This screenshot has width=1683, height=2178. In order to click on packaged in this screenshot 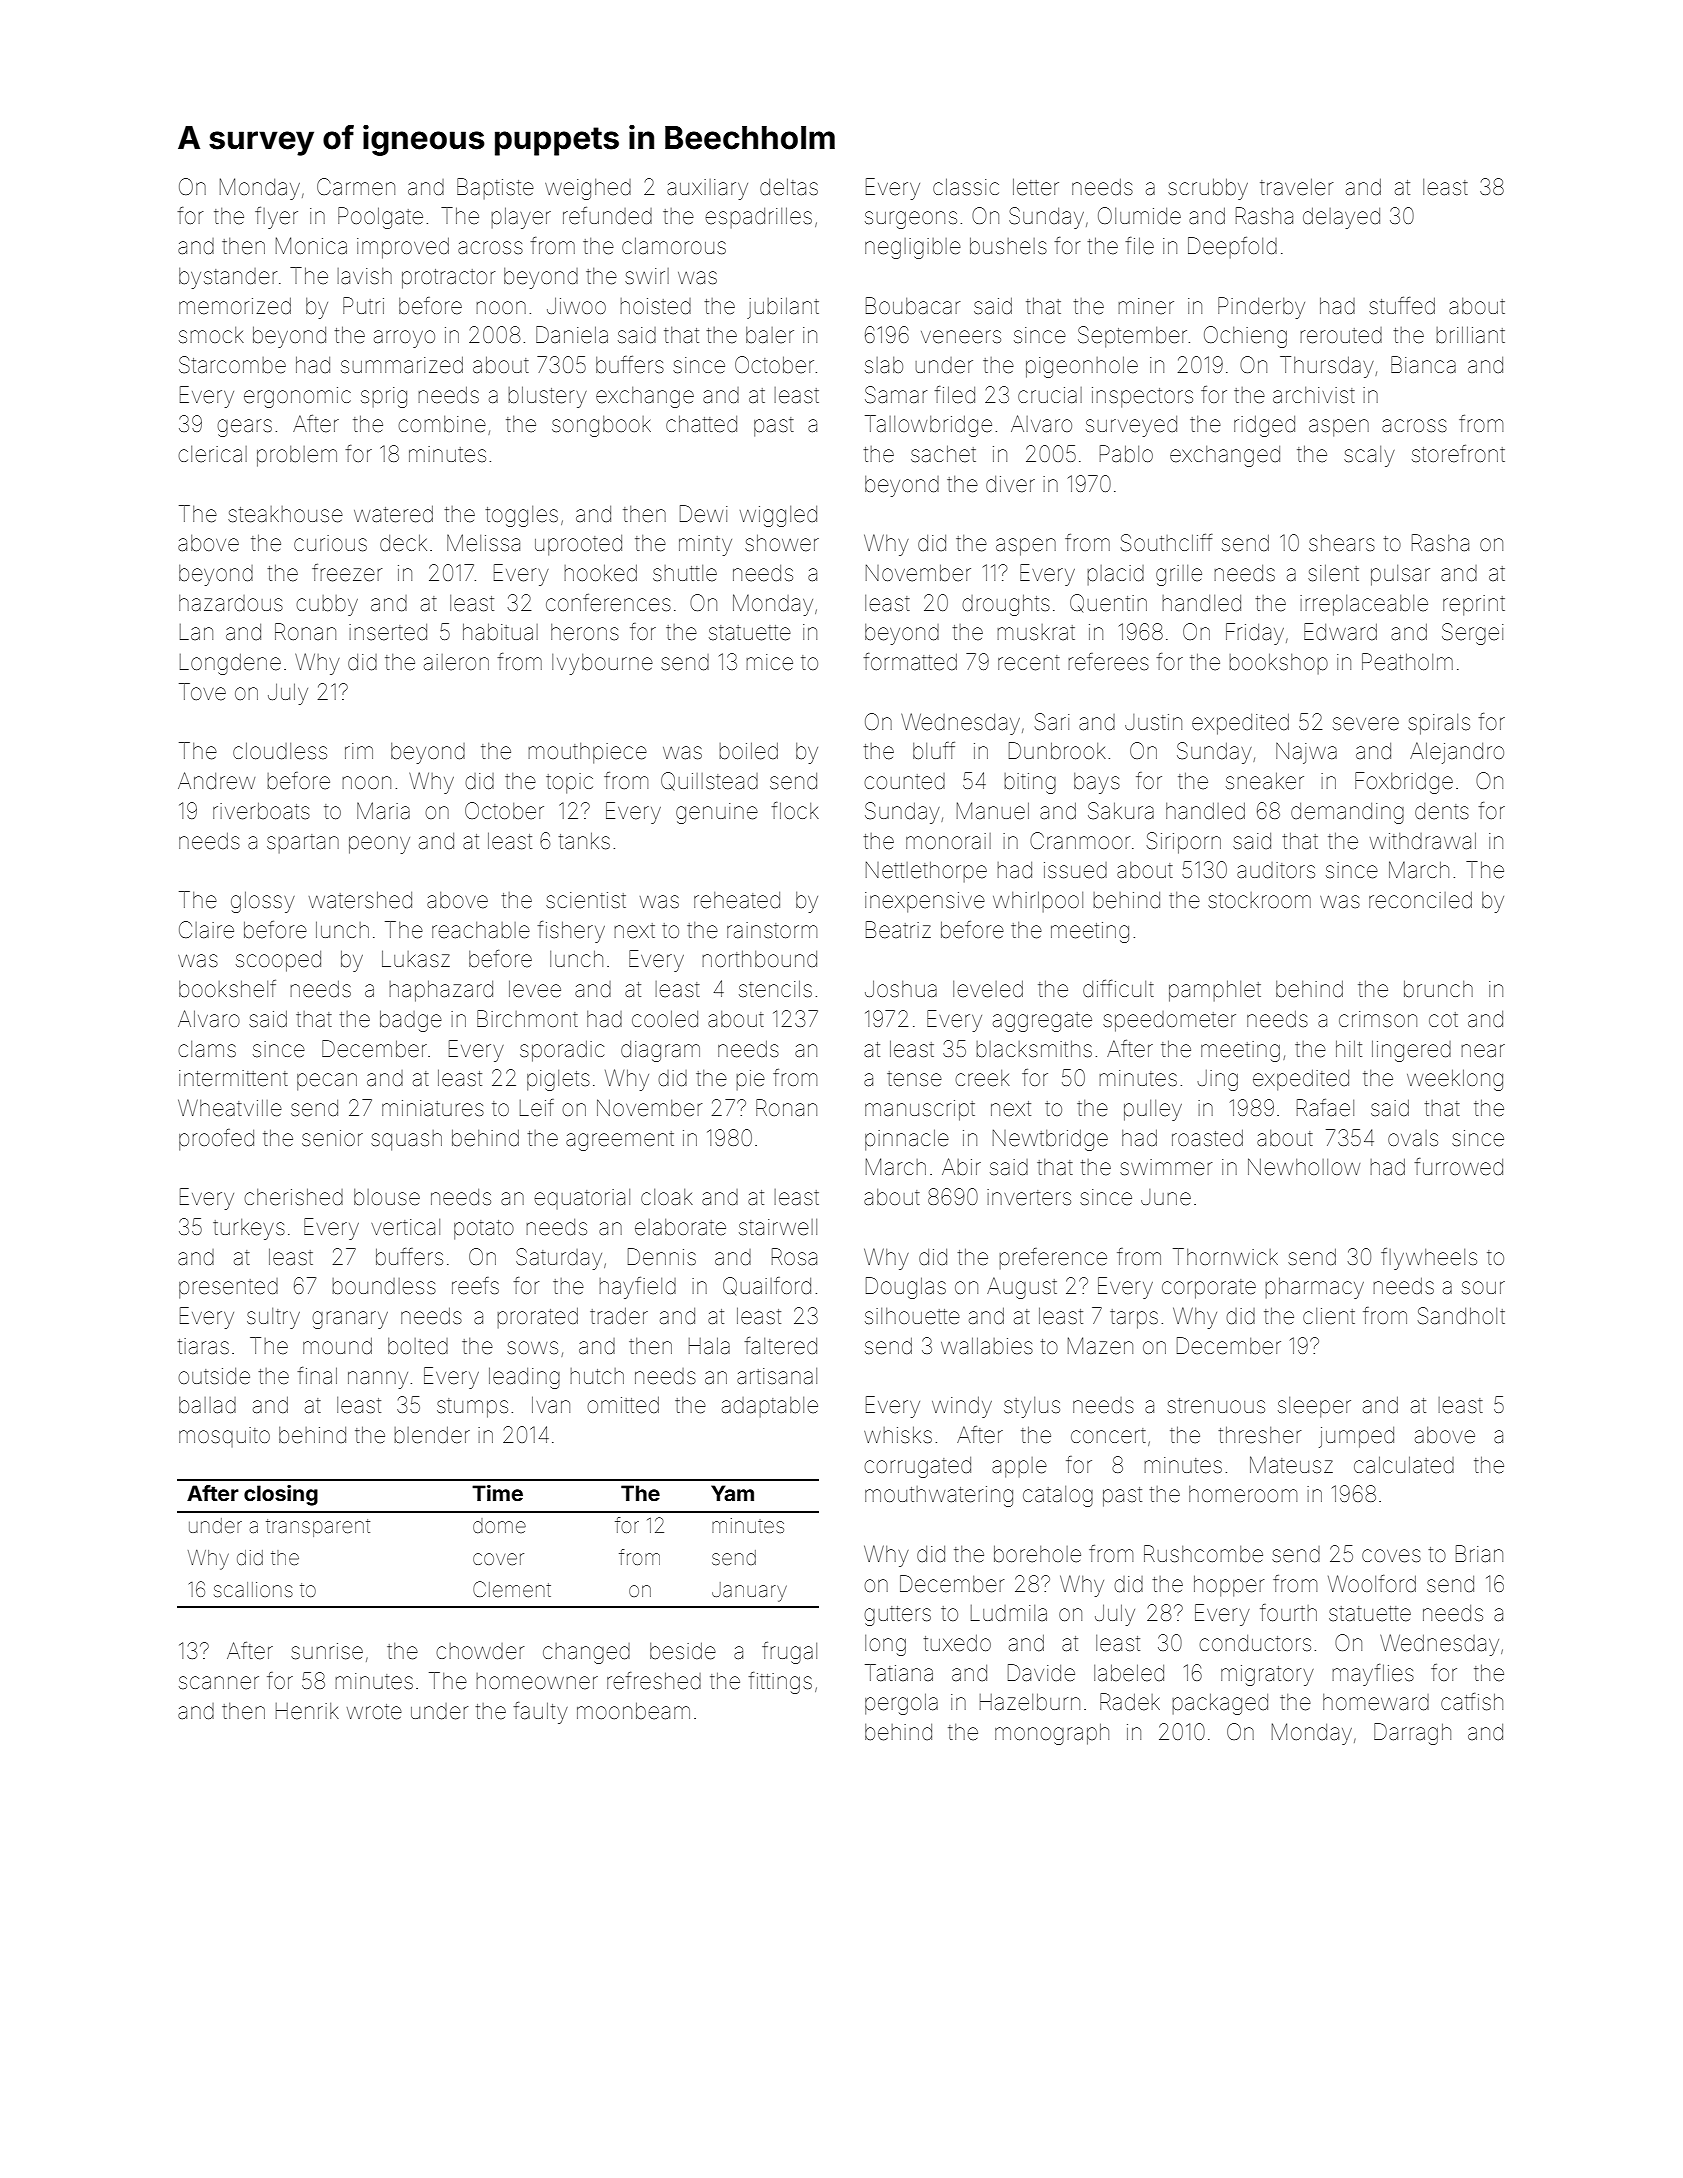, I will do `click(1220, 1704)`.
